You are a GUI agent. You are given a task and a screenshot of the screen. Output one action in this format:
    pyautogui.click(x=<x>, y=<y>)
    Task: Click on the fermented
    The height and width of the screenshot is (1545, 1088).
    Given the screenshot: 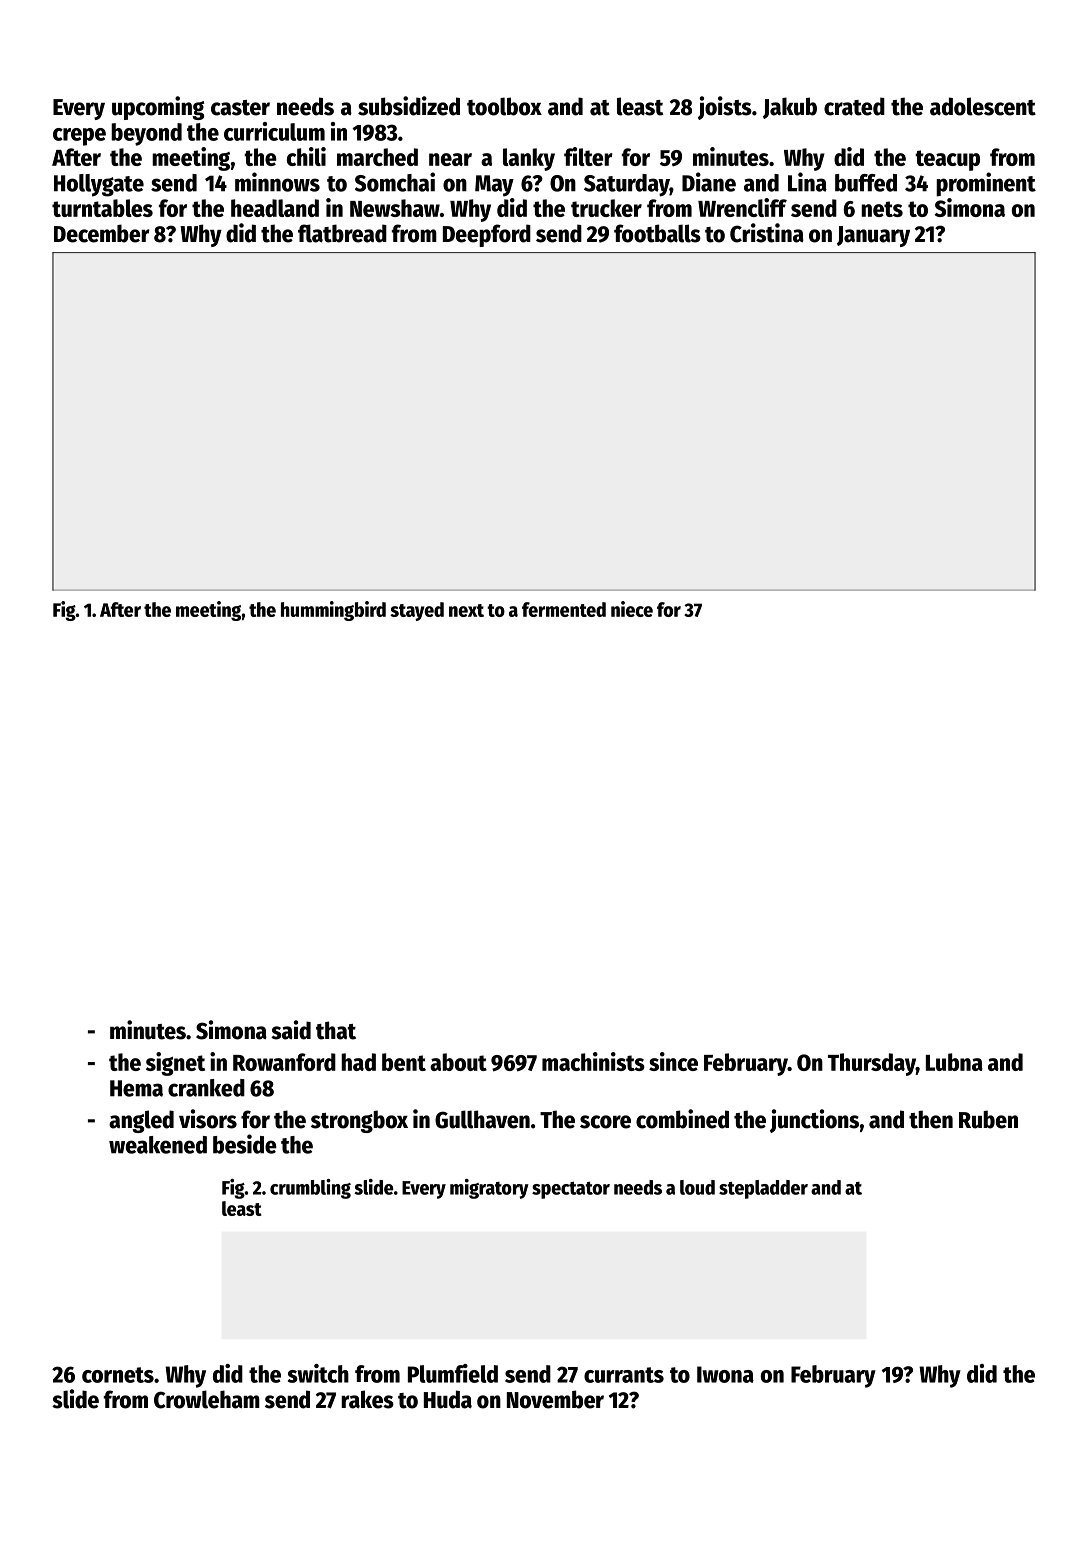 What is the action you would take?
    pyautogui.click(x=564, y=609)
